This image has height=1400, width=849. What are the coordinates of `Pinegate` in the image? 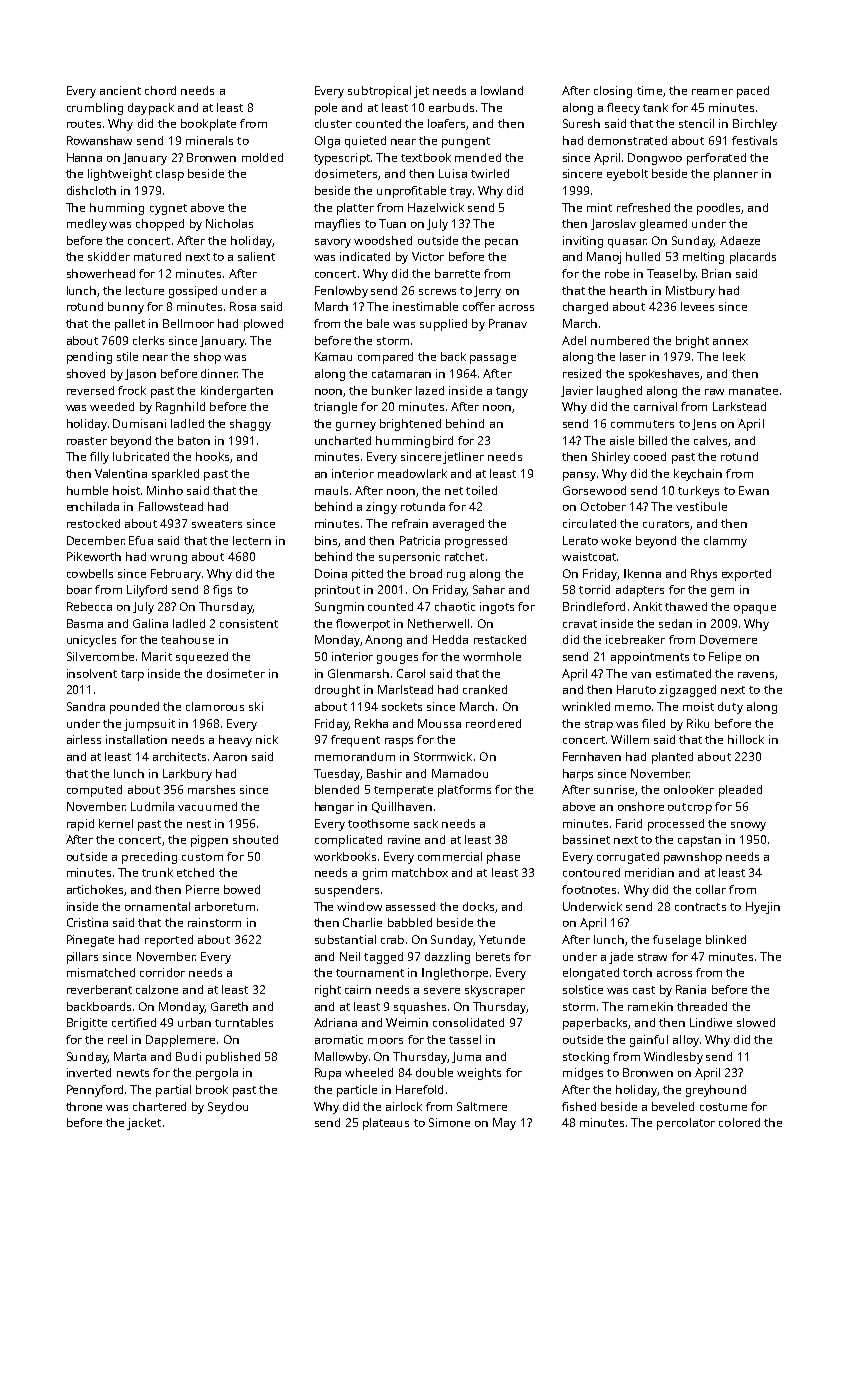 It's located at (90, 941).
